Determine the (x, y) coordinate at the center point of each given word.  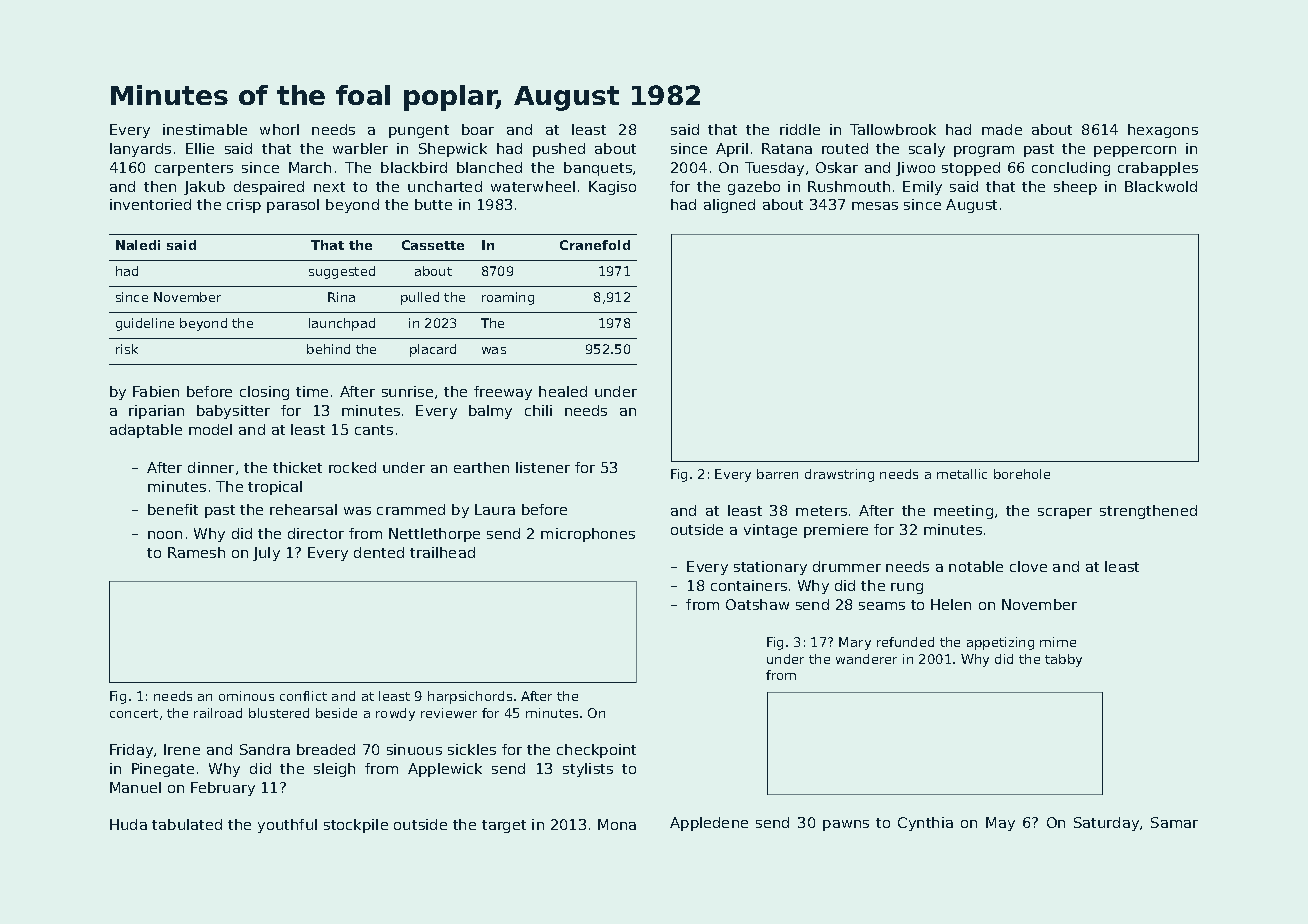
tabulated (187, 824)
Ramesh (196, 552)
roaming (508, 298)
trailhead (442, 552)
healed (563, 391)
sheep (1075, 188)
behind (328, 349)
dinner (211, 467)
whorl (279, 129)
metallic (962, 474)
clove (1028, 566)
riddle (800, 129)
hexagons (1163, 131)
